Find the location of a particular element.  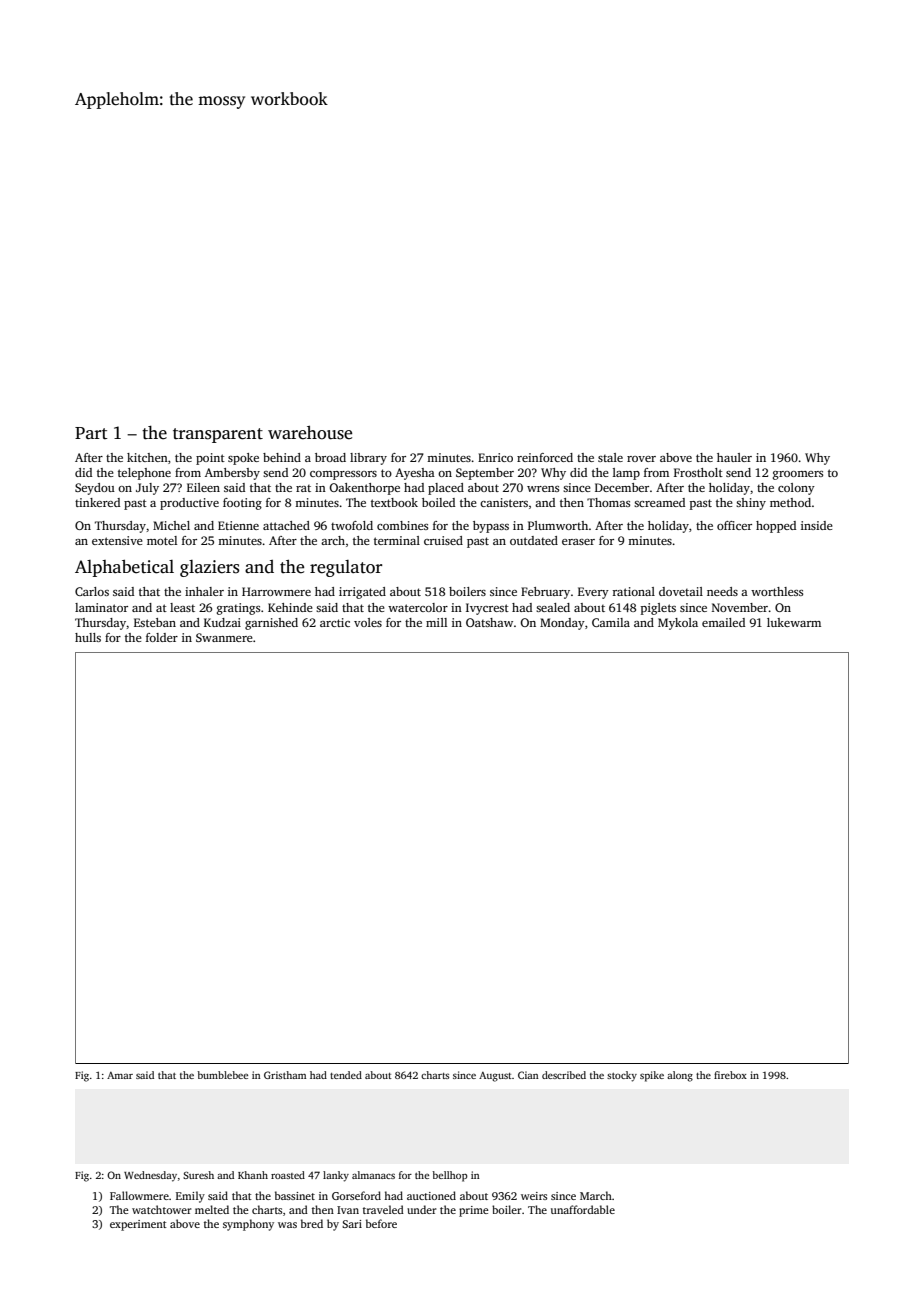

glaziers is located at coordinates (209, 568).
